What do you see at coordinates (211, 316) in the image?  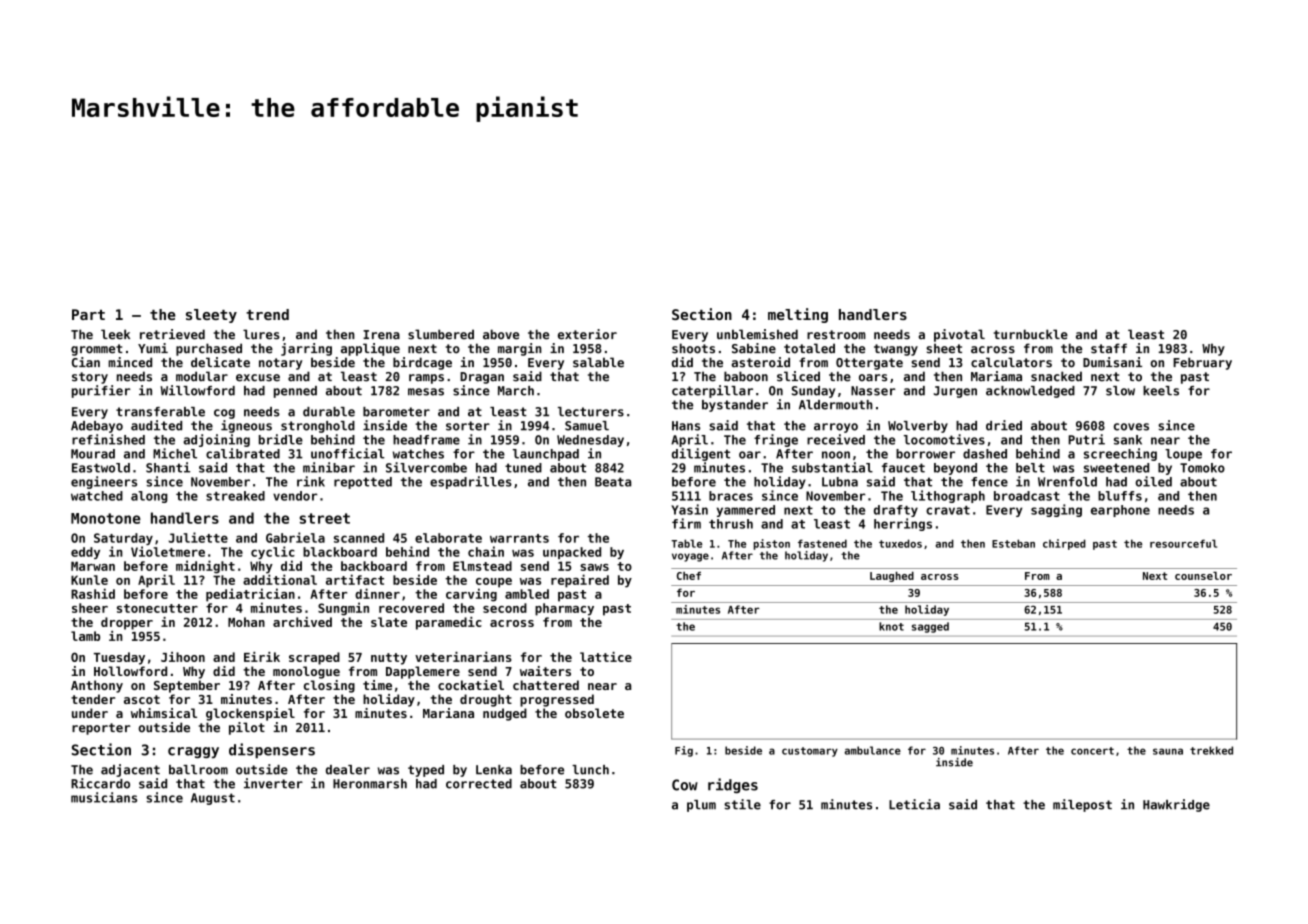 I see `sleety` at bounding box center [211, 316].
